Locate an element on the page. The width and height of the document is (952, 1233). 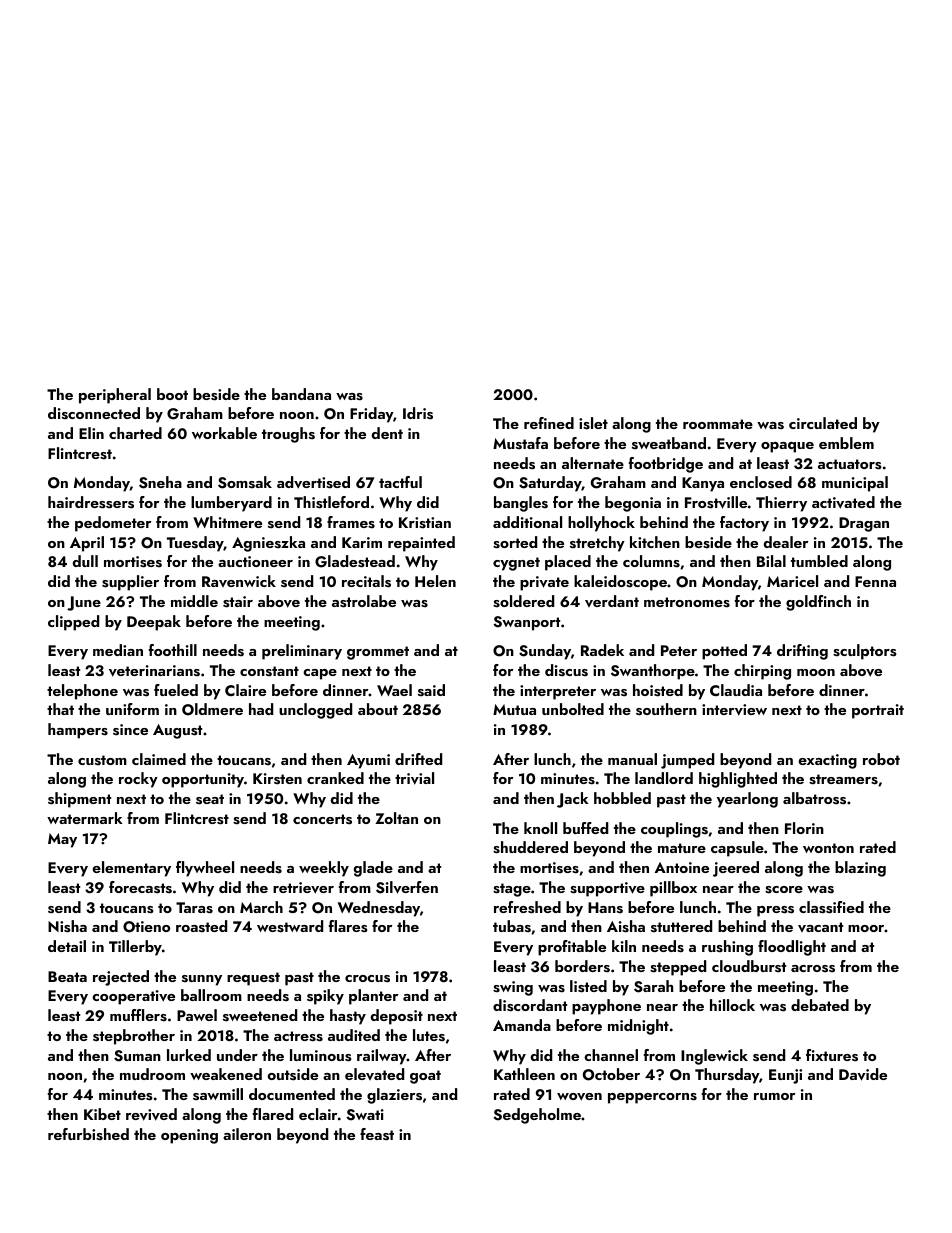
pedometer is located at coordinates (113, 524).
